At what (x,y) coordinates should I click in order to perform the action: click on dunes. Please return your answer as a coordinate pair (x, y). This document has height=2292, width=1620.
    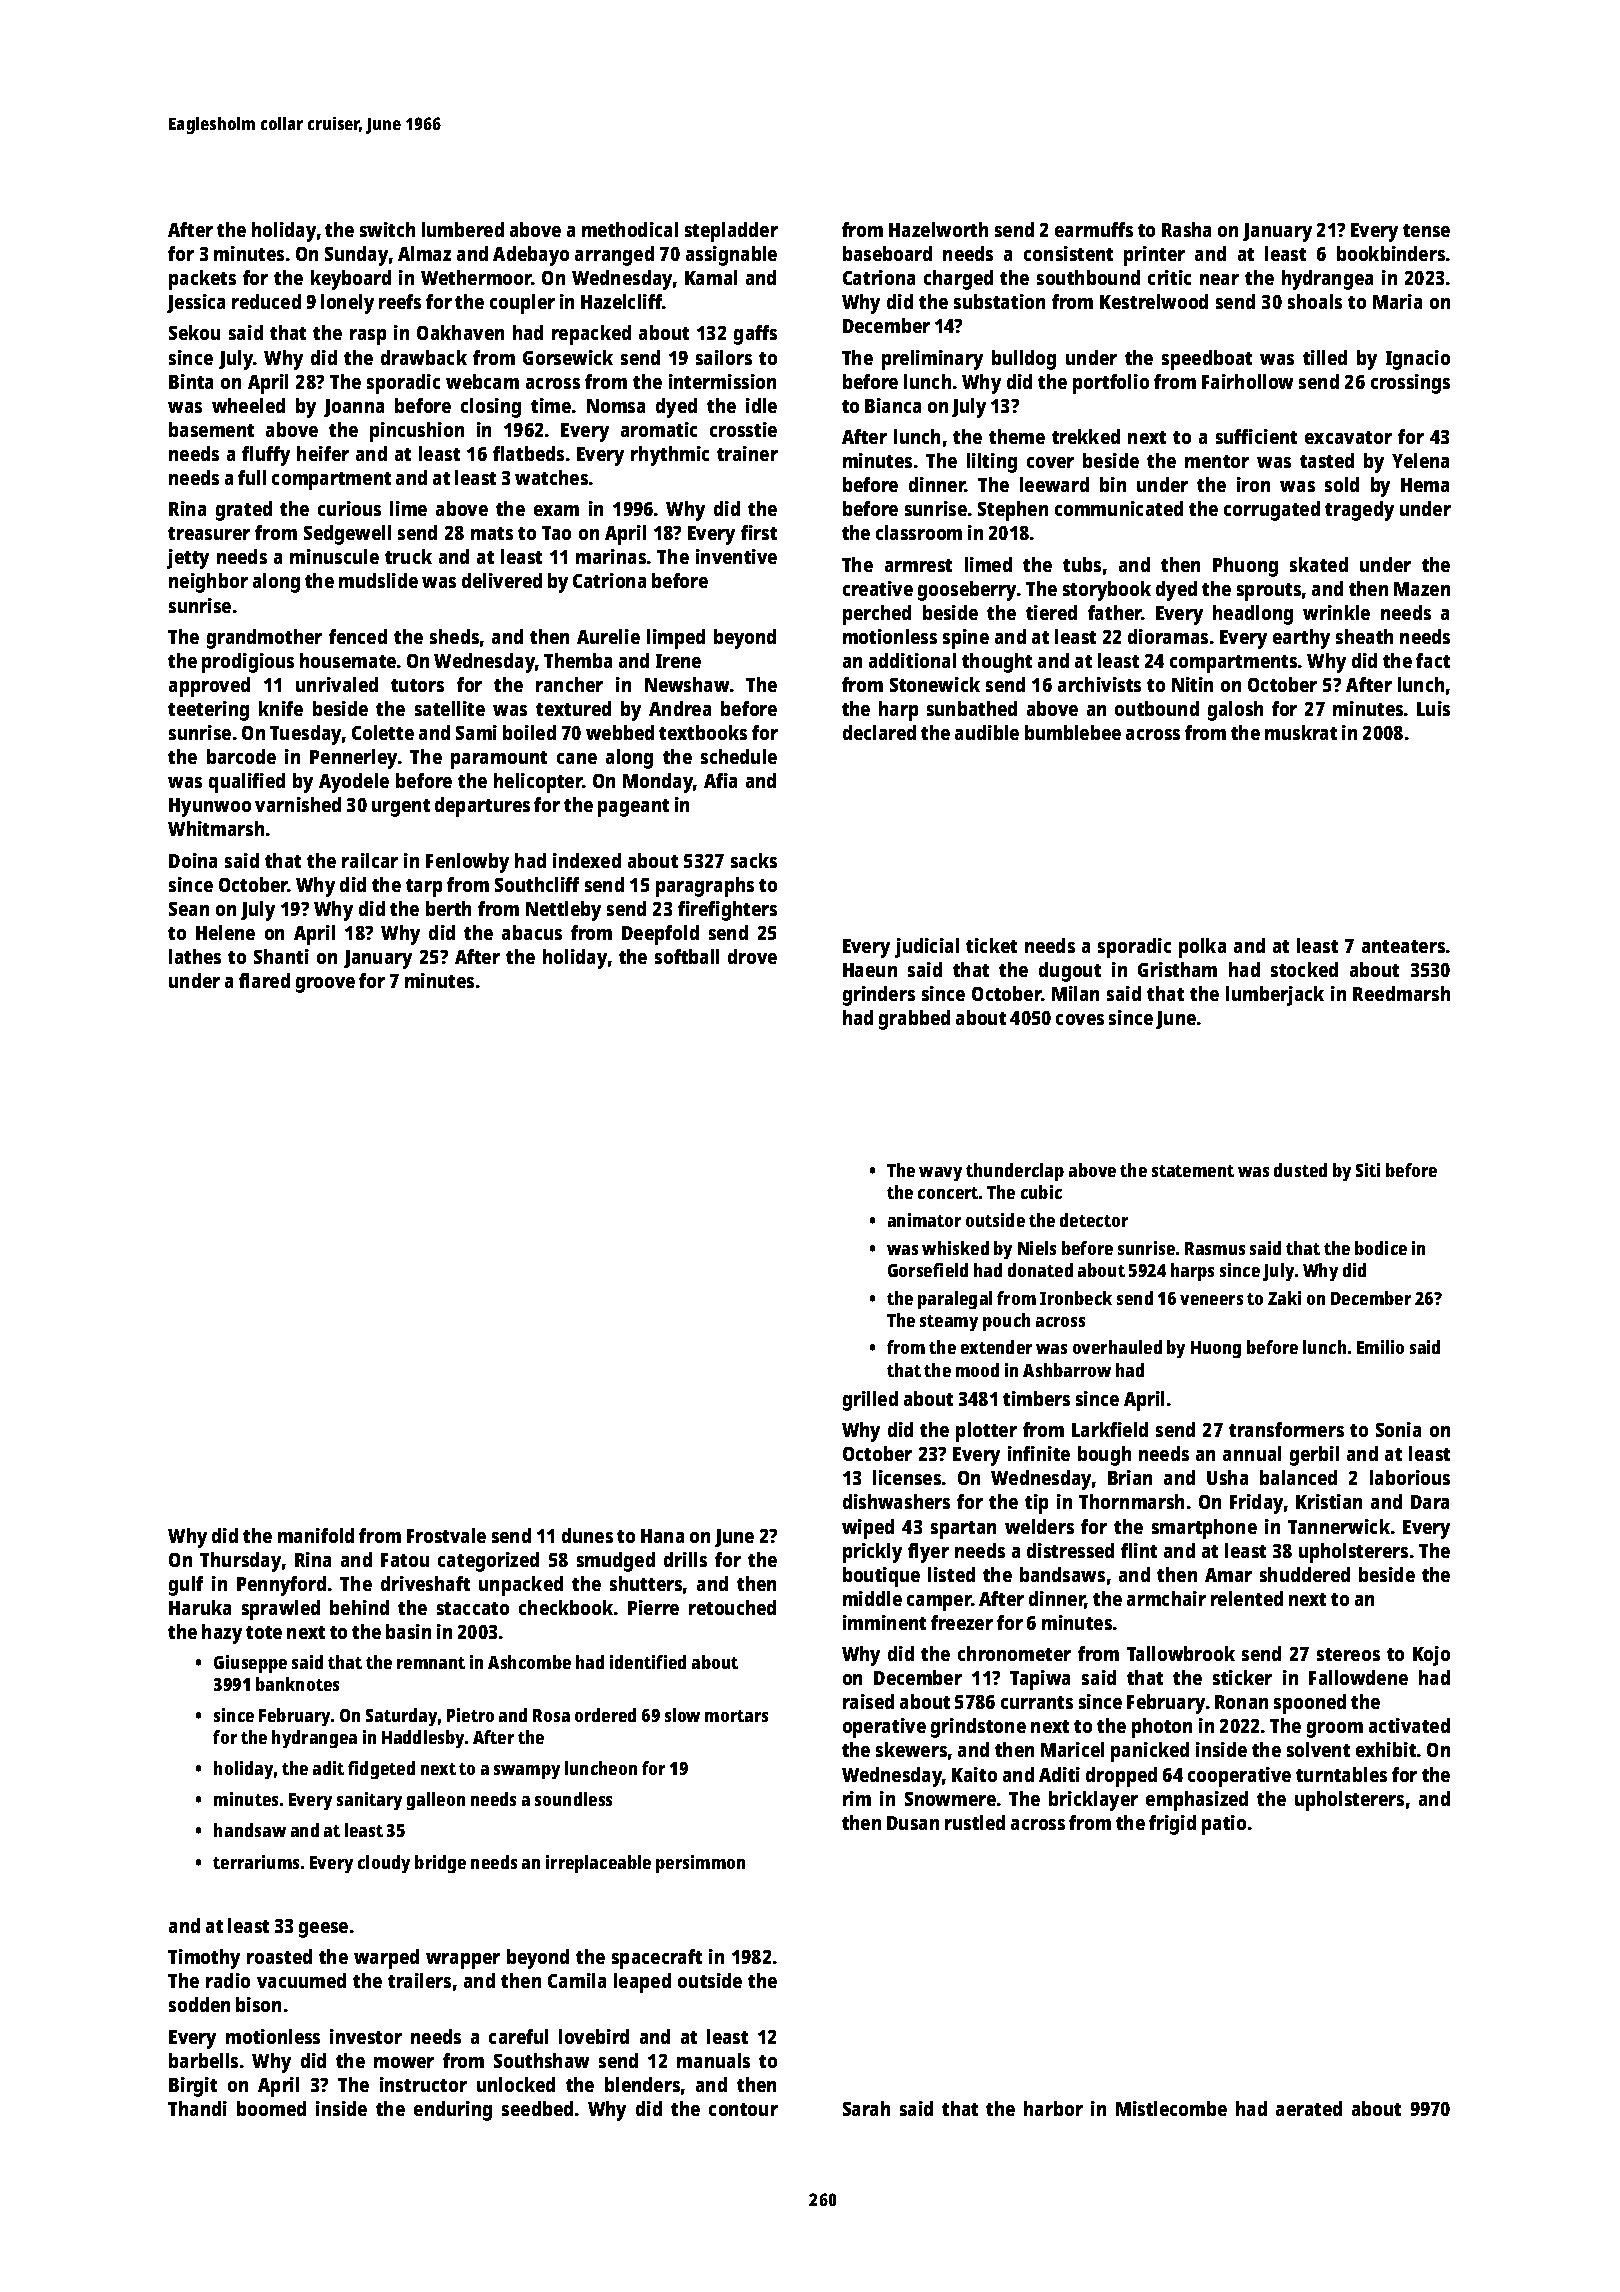
    Looking at the image, I should click on (587, 1535).
